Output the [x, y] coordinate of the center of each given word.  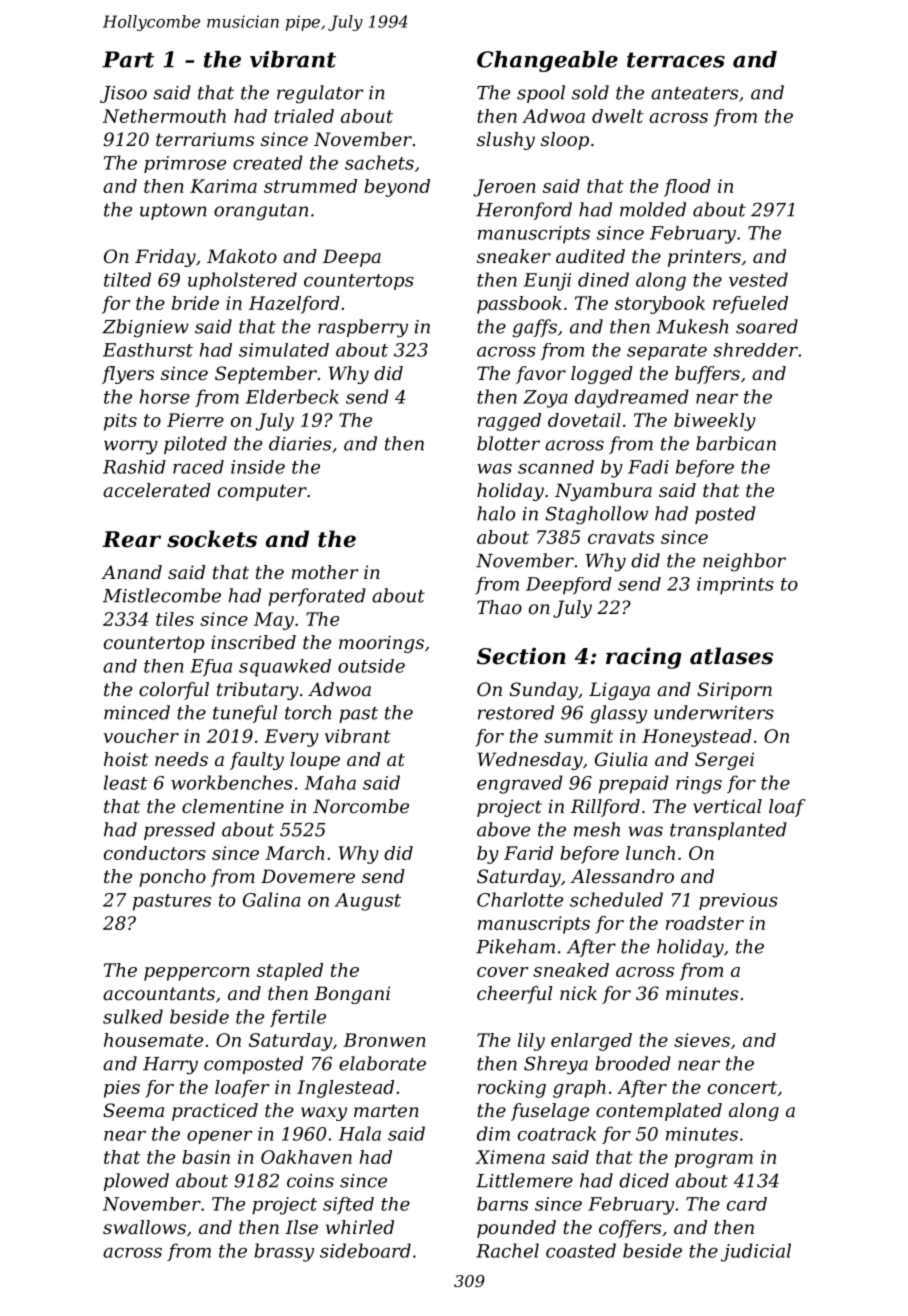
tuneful [245, 714]
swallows [144, 1227]
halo [496, 513]
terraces [676, 60]
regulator [320, 94]
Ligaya [619, 691]
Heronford [524, 211]
